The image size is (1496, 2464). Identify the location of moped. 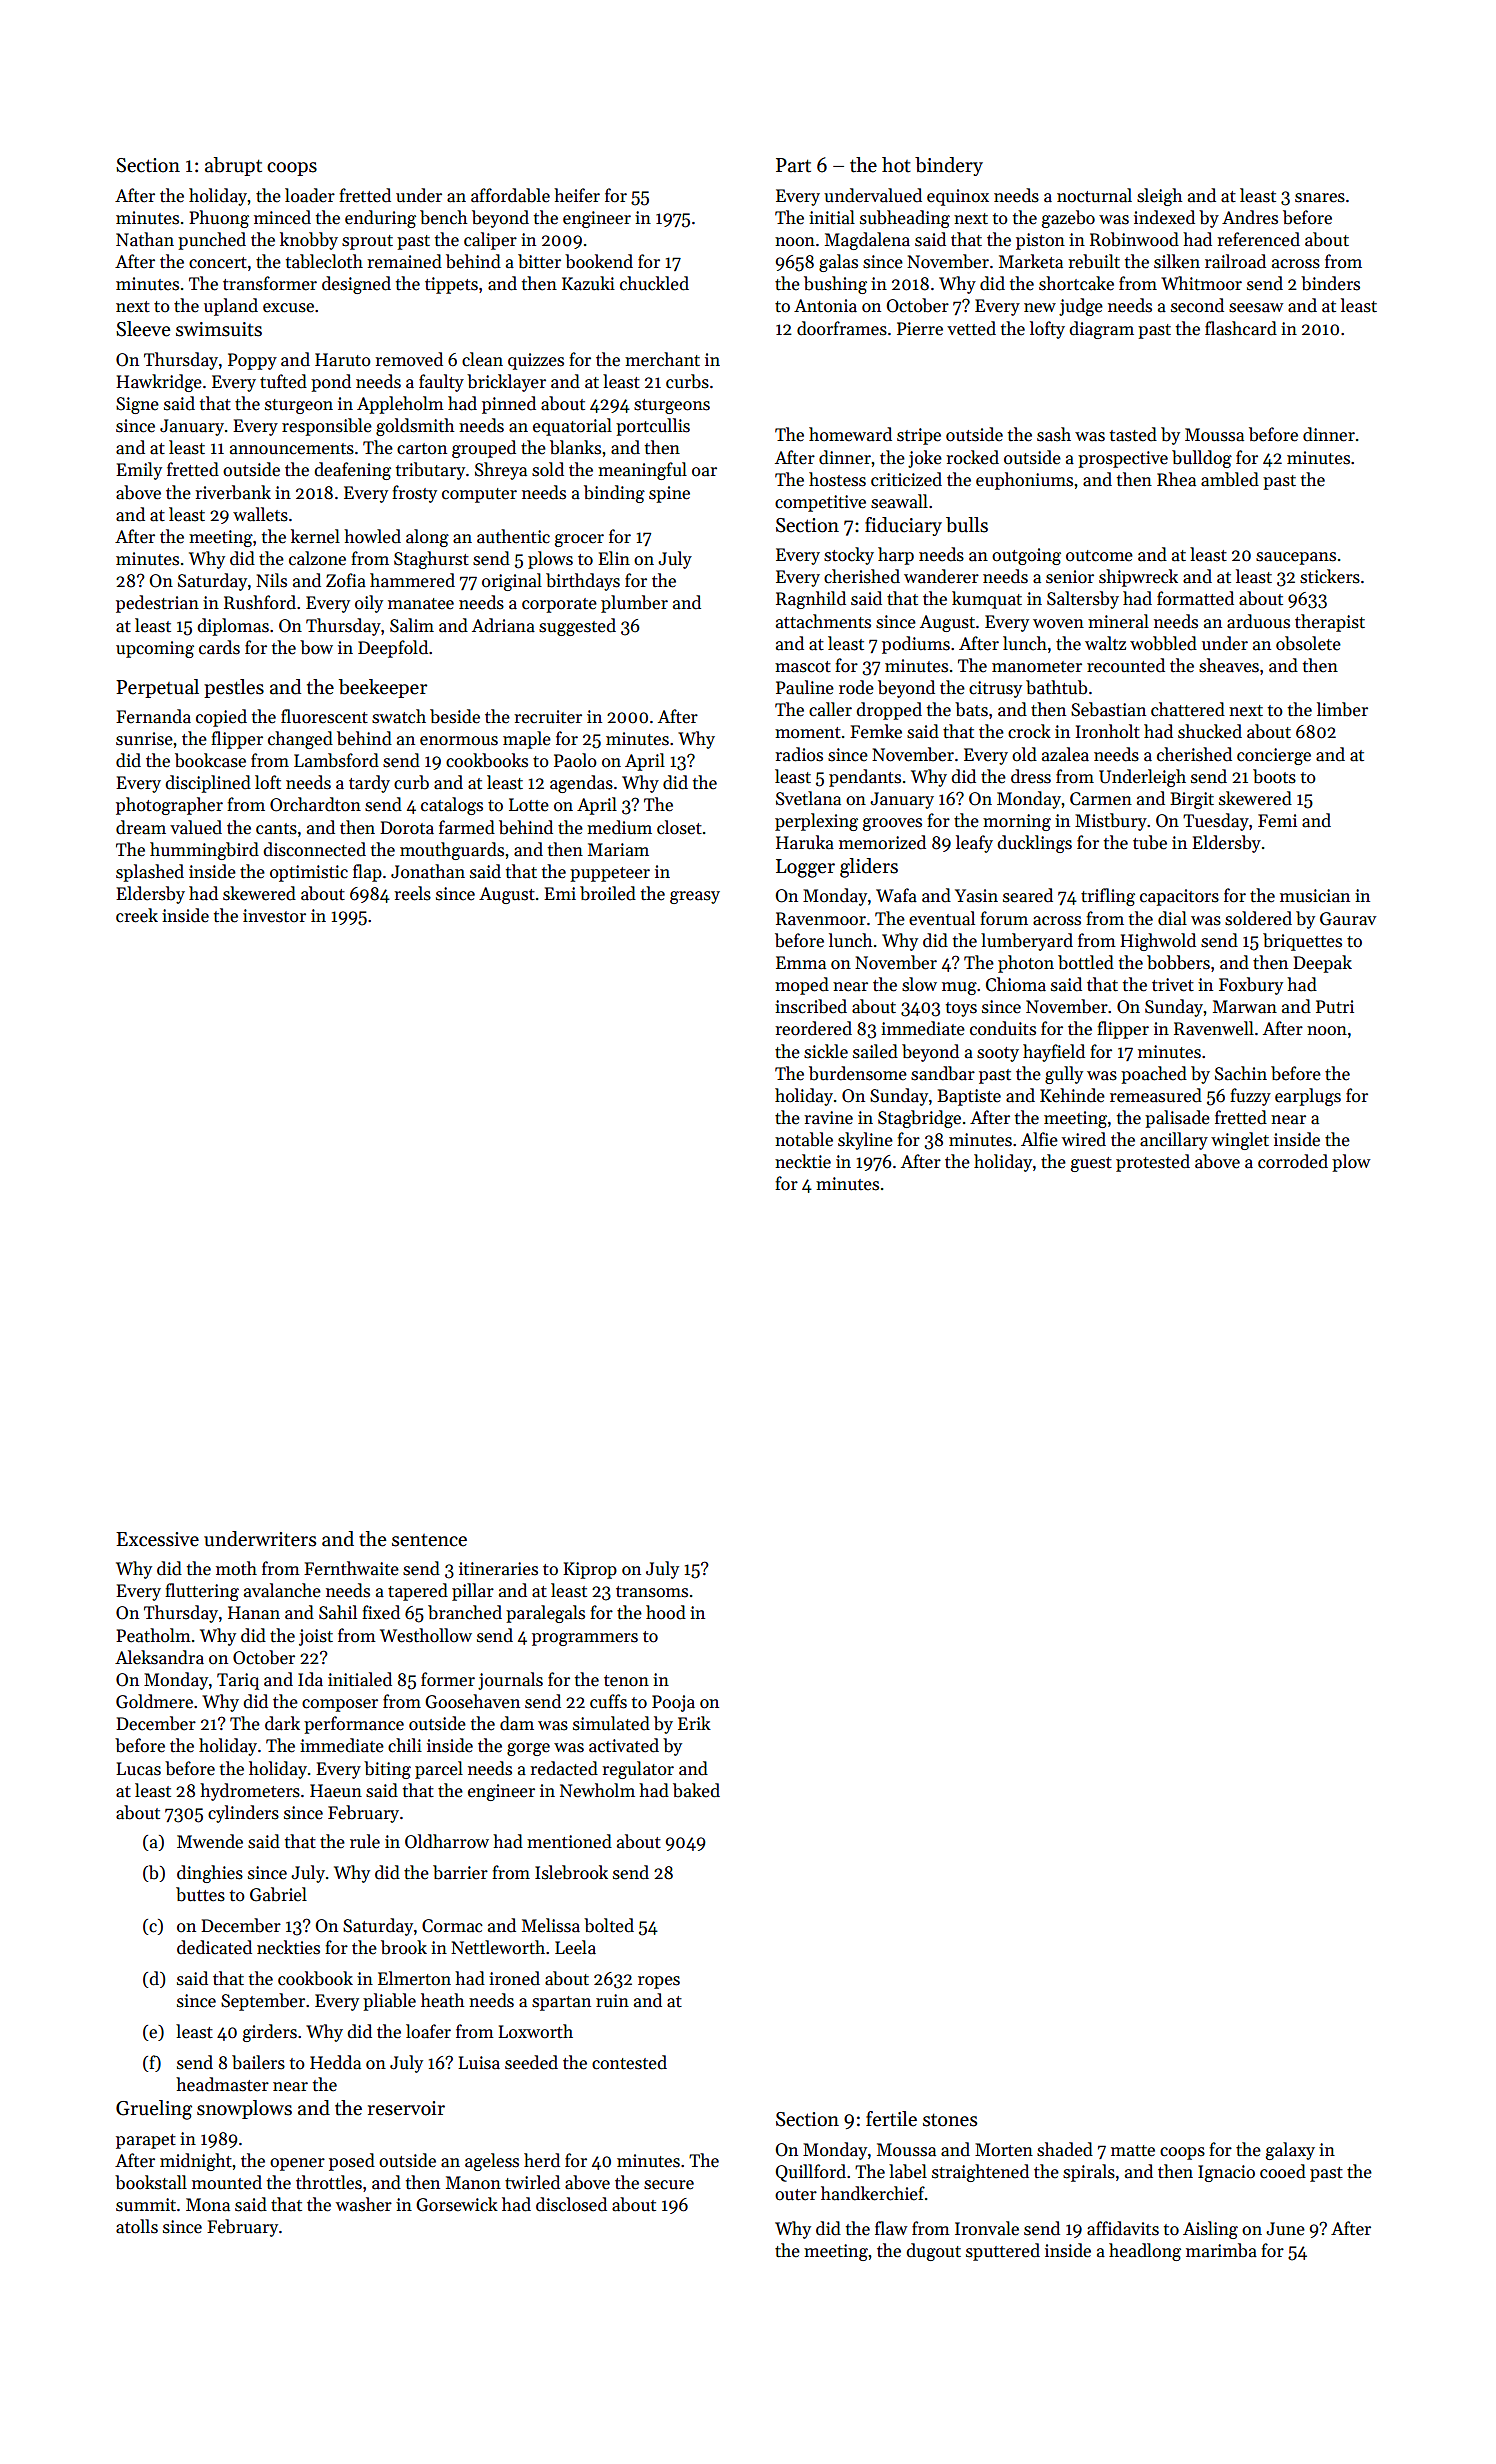
(802, 986).
